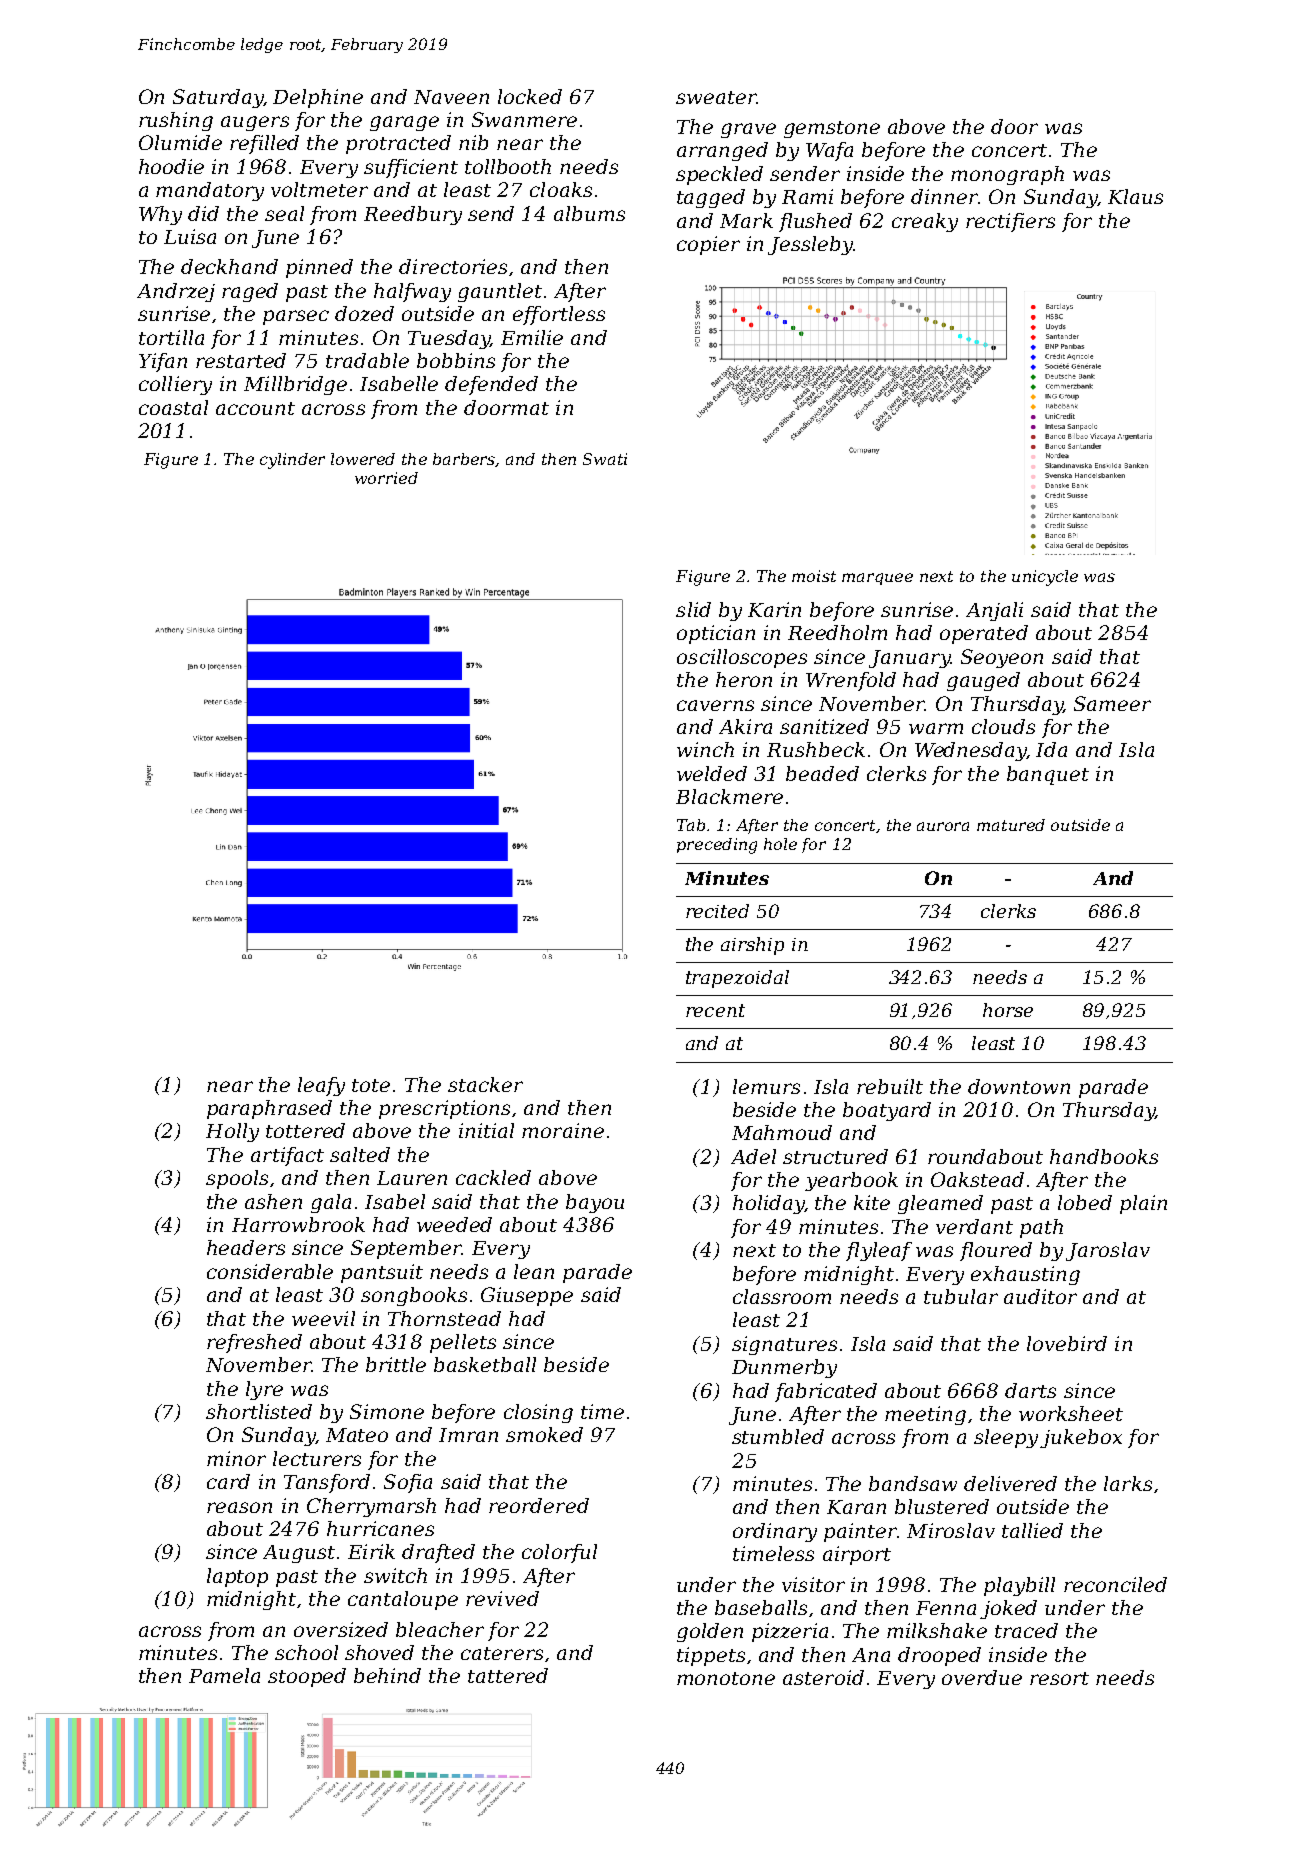 Image resolution: width=1311 pixels, height=1854 pixels. What do you see at coordinates (1104, 1156) in the screenshot?
I see `handbooks` at bounding box center [1104, 1156].
